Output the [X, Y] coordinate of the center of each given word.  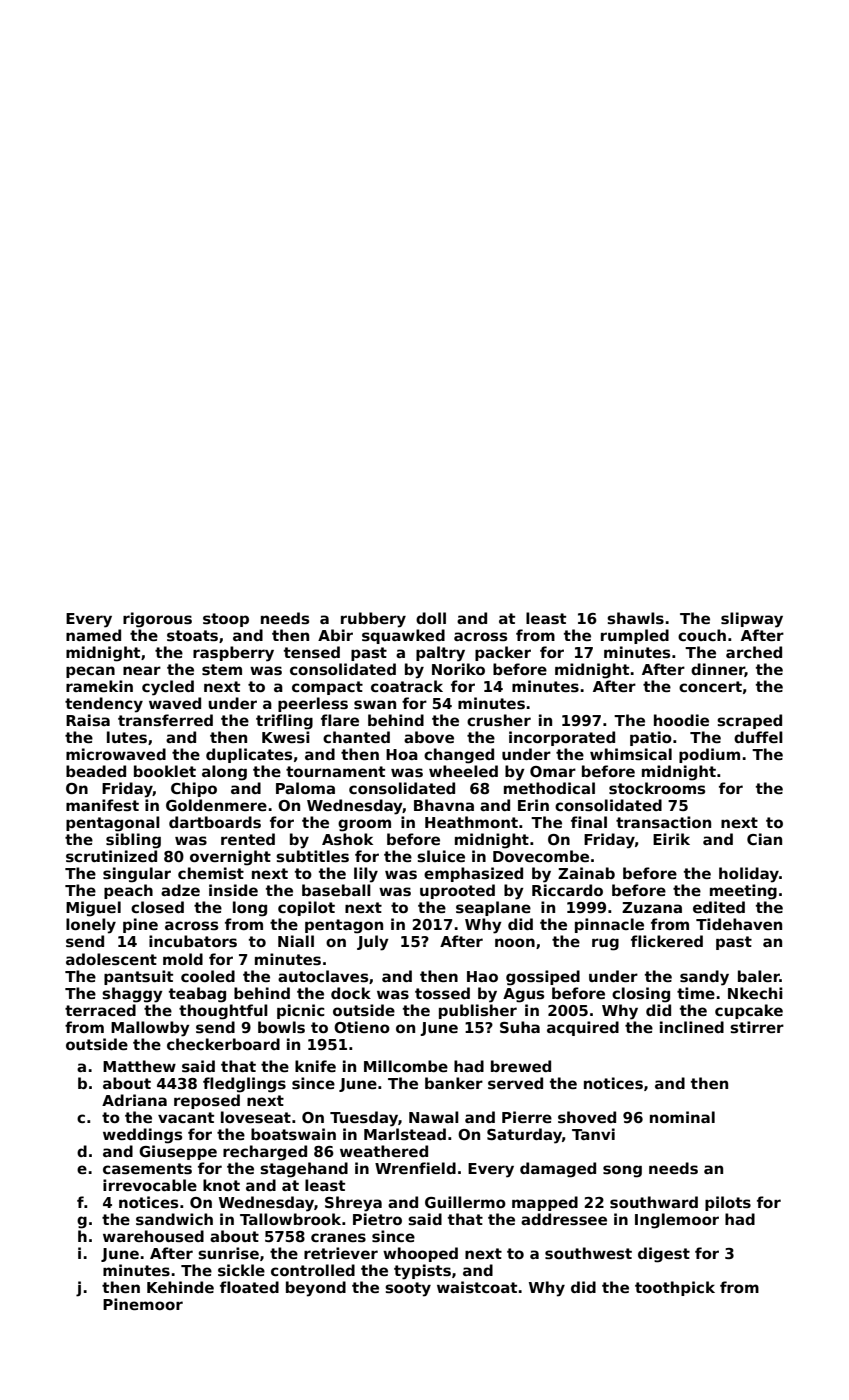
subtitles [312, 856]
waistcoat [477, 1287]
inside [233, 890]
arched [754, 652]
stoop [226, 620]
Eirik [671, 839]
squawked [403, 636]
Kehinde [180, 1287]
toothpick [675, 1288]
